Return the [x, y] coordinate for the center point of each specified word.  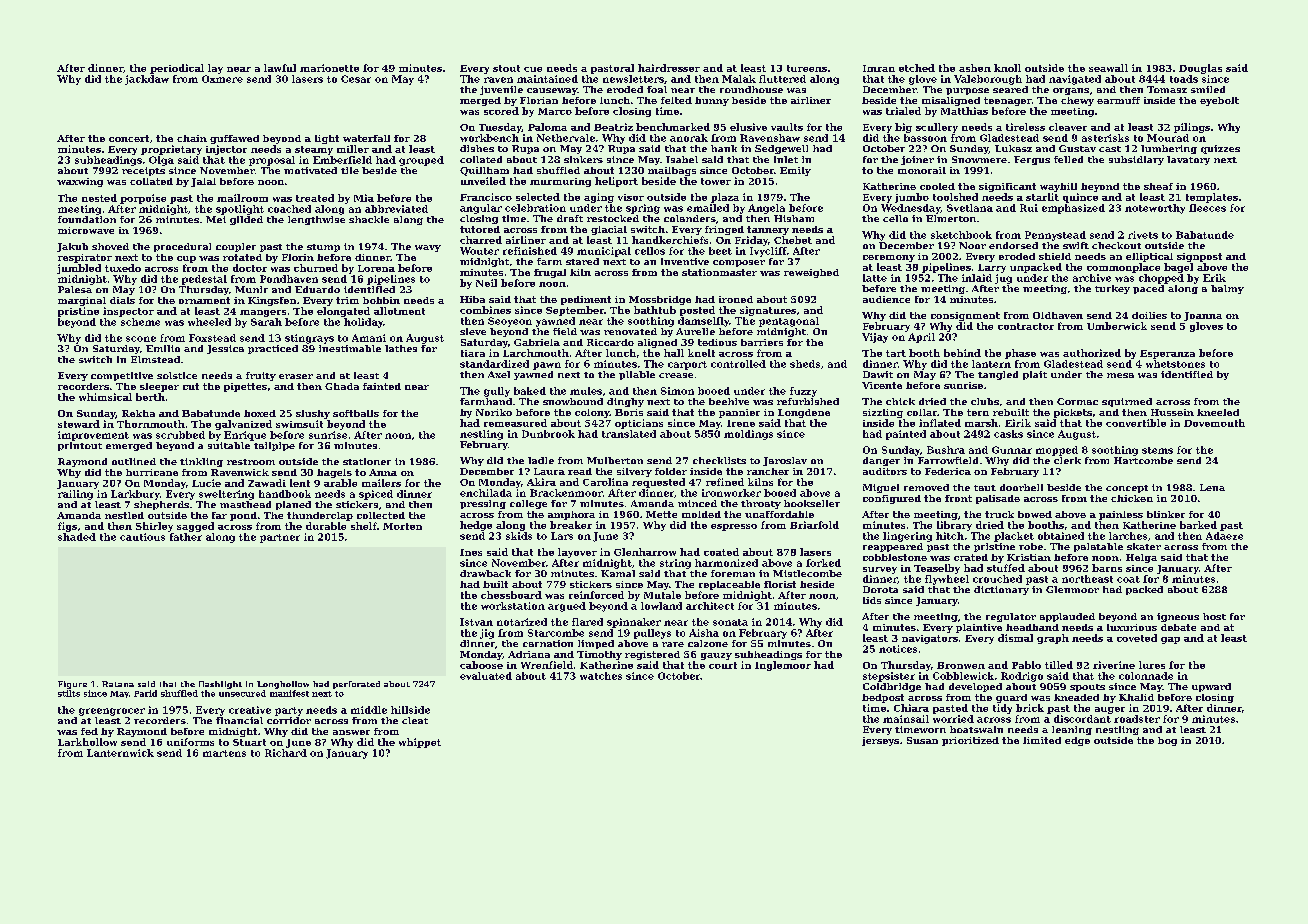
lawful [280, 68]
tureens [807, 68]
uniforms [190, 742]
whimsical [105, 397]
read [580, 471]
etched [917, 68]
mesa [1120, 375]
